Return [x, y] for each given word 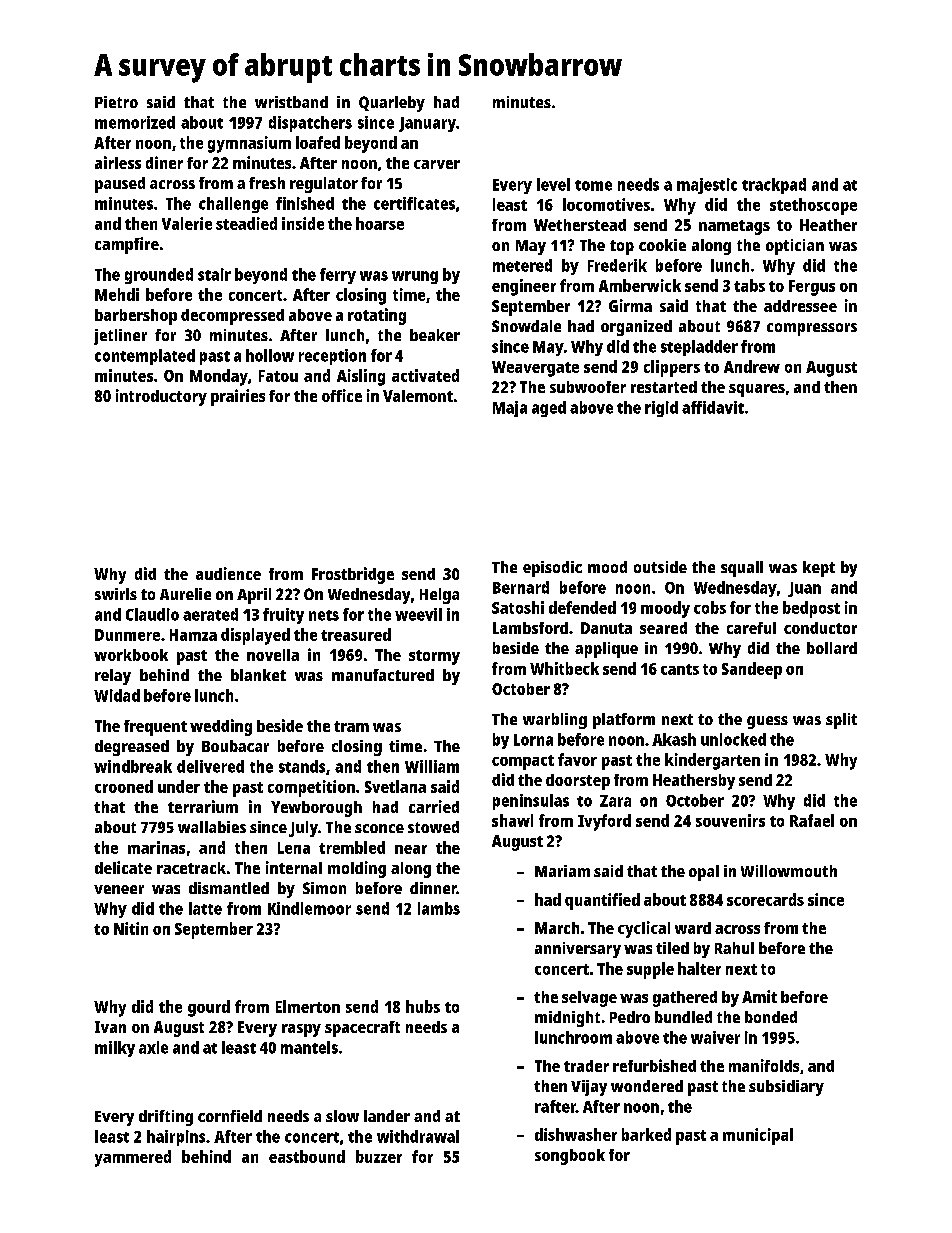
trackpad [774, 186]
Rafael [812, 820]
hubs [423, 1006]
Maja [510, 409]
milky [115, 1049]
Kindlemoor [309, 908]
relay [113, 677]
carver [437, 164]
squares [757, 390]
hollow [270, 355]
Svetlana [395, 786]
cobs [710, 607]
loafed [318, 142]
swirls [116, 594]
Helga [439, 596]
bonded [771, 1017]
